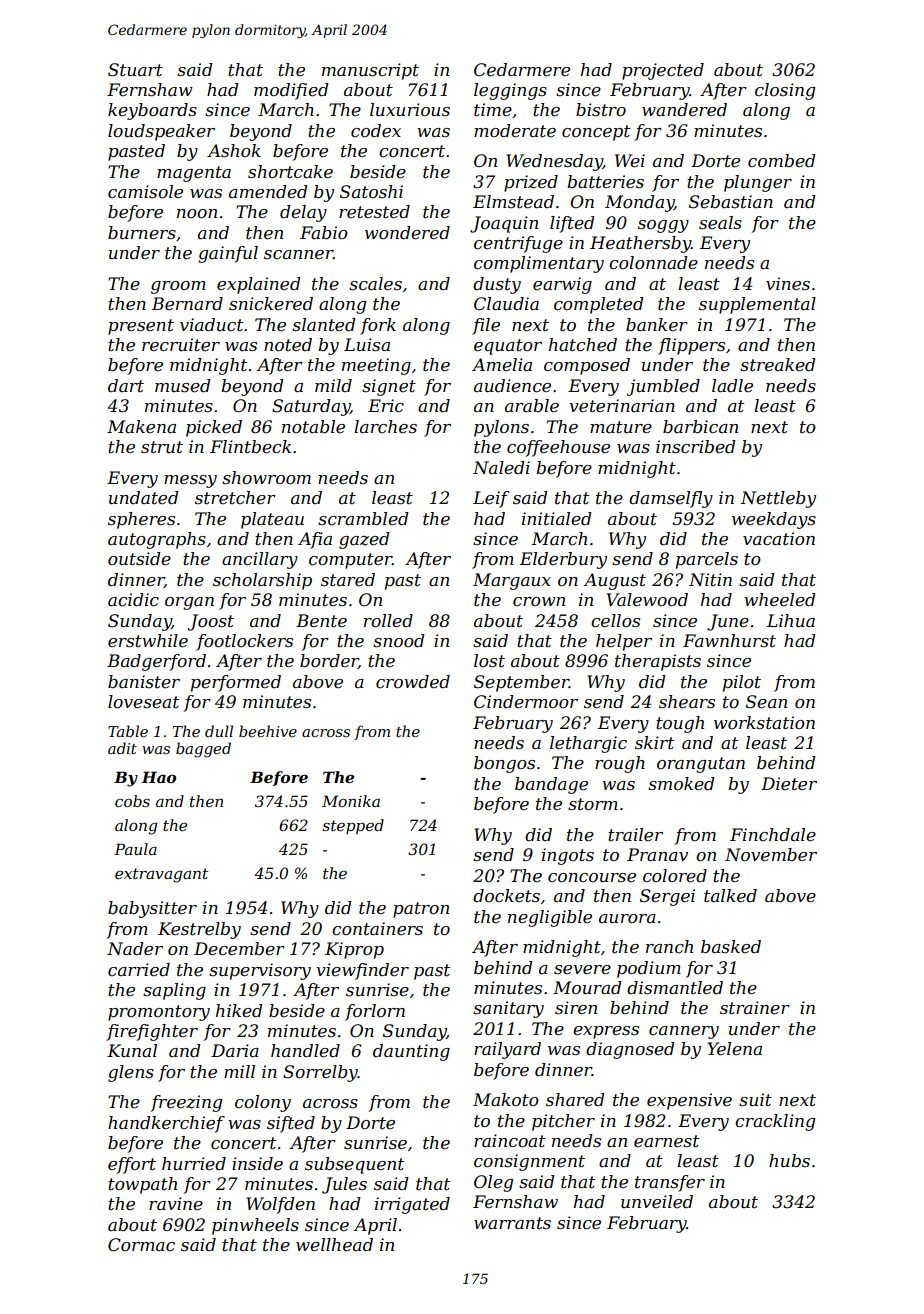 The image size is (924, 1314). What do you see at coordinates (378, 326) in the screenshot?
I see `fork` at bounding box center [378, 326].
